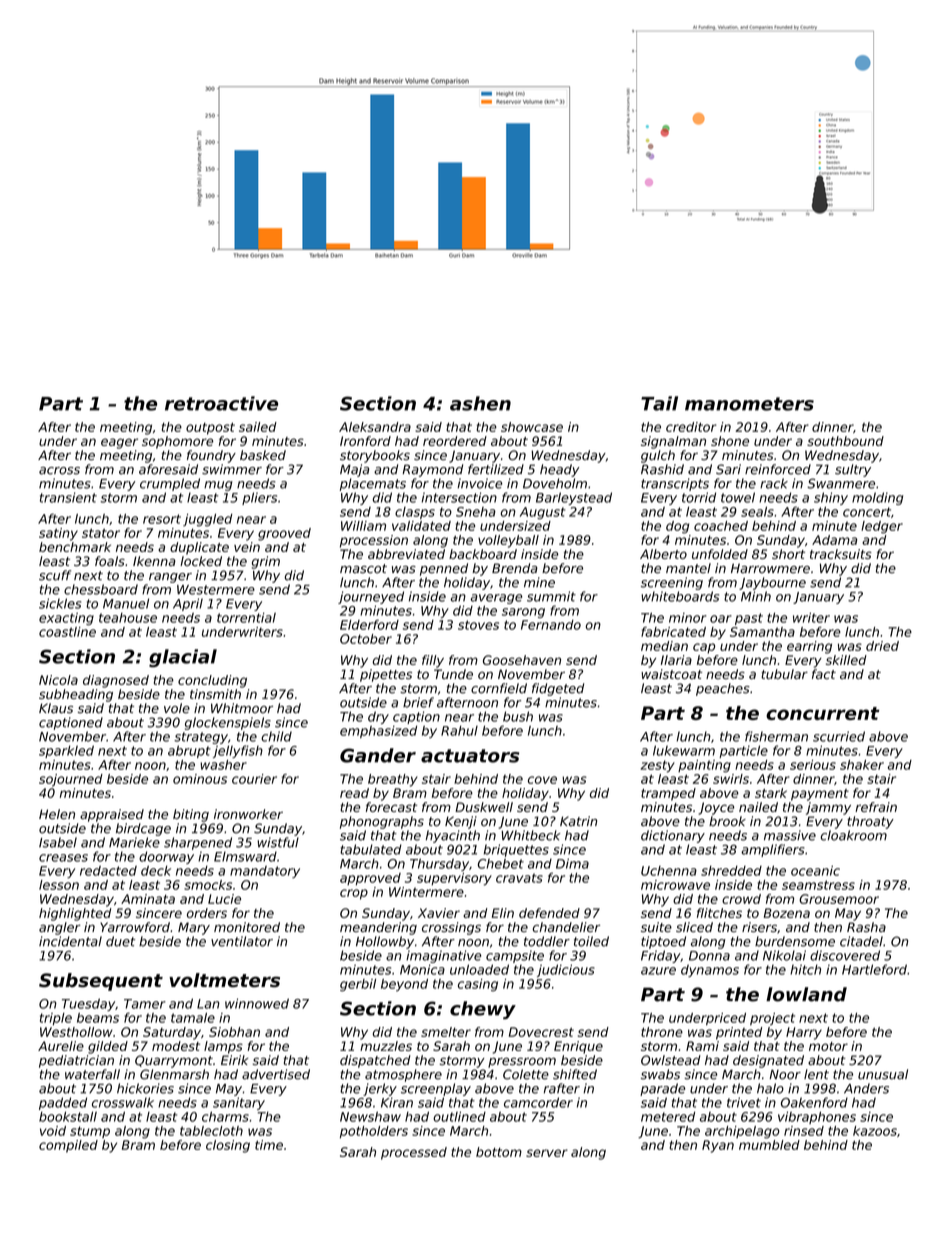 Image resolution: width=952 pixels, height=1233 pixels. What do you see at coordinates (68, 1146) in the image?
I see `compiled` at bounding box center [68, 1146].
